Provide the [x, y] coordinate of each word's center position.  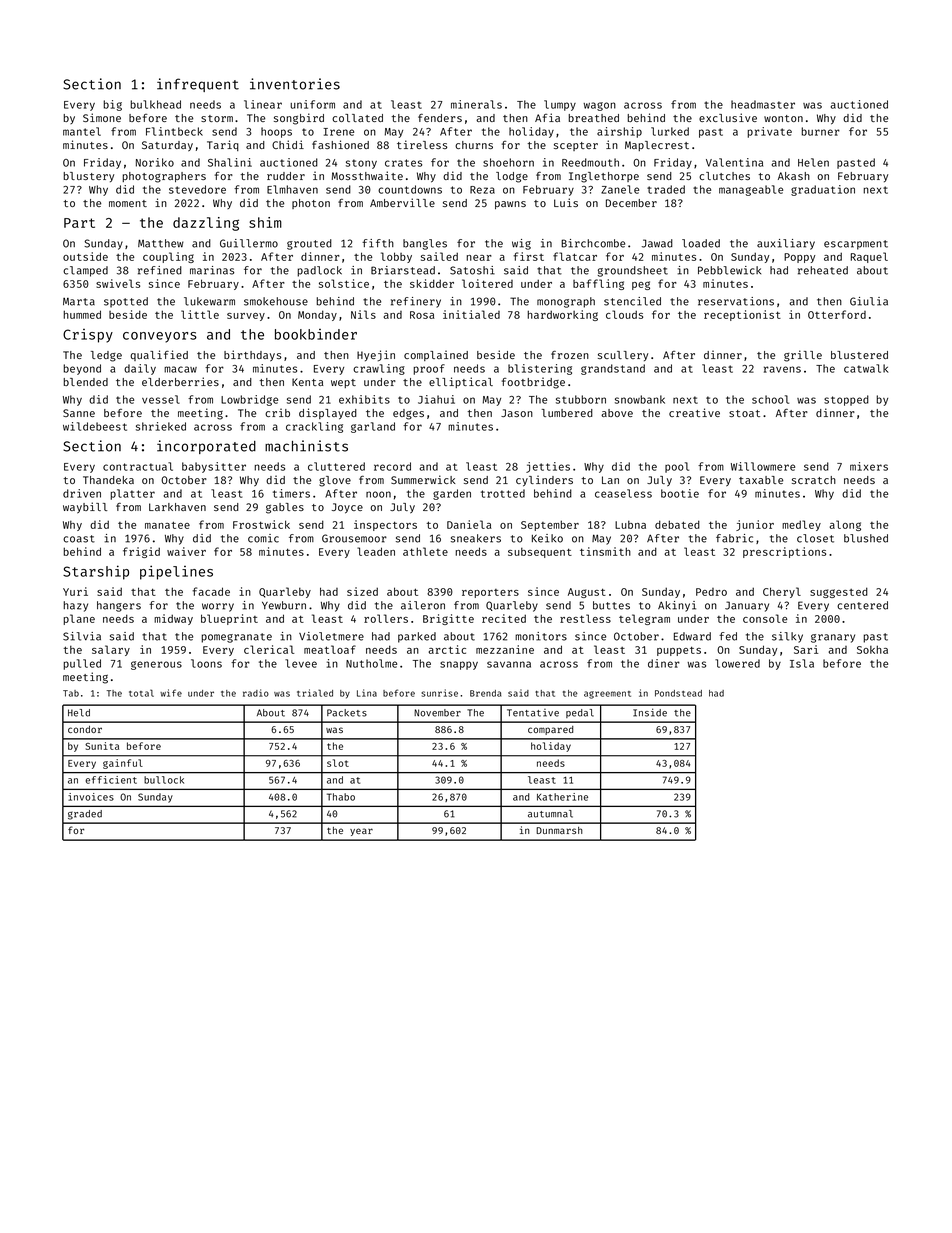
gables [285, 508]
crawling [379, 369]
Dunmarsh [559, 830]
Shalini [230, 162]
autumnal [550, 814]
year [361, 832]
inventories [295, 84]
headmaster [763, 104]
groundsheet [633, 271]
